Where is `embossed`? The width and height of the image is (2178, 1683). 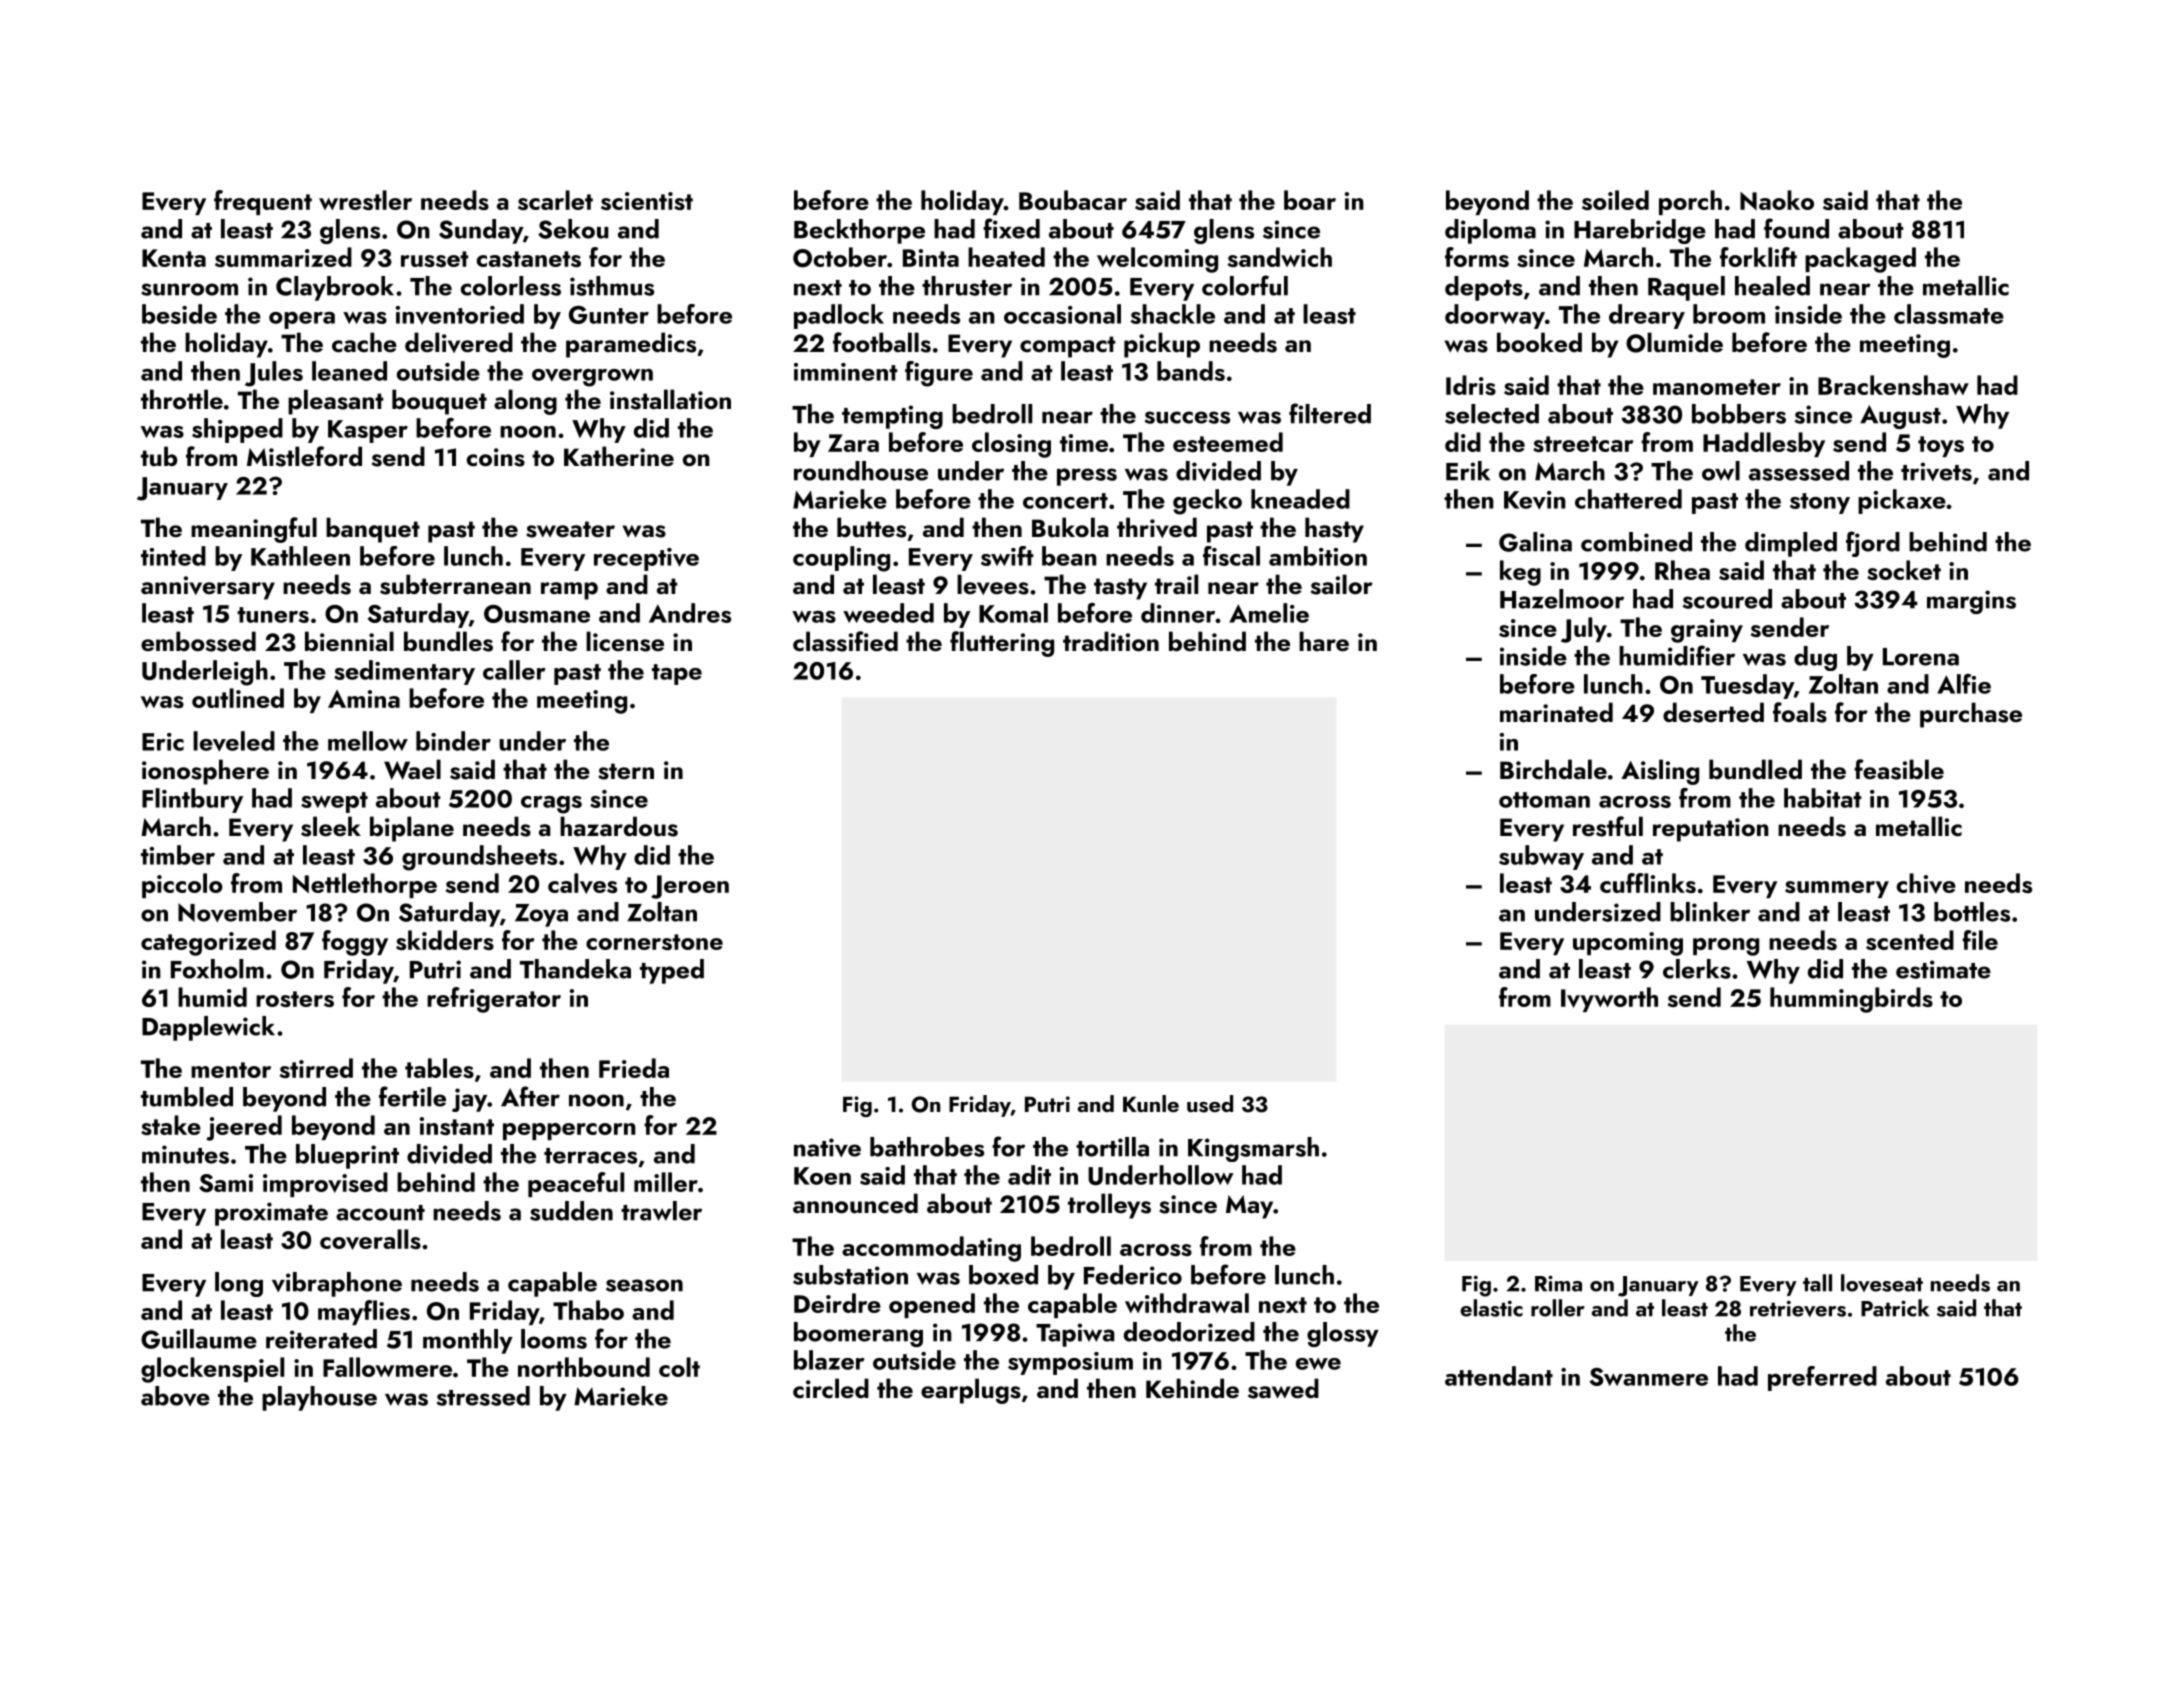
embossed is located at coordinates (198, 641).
